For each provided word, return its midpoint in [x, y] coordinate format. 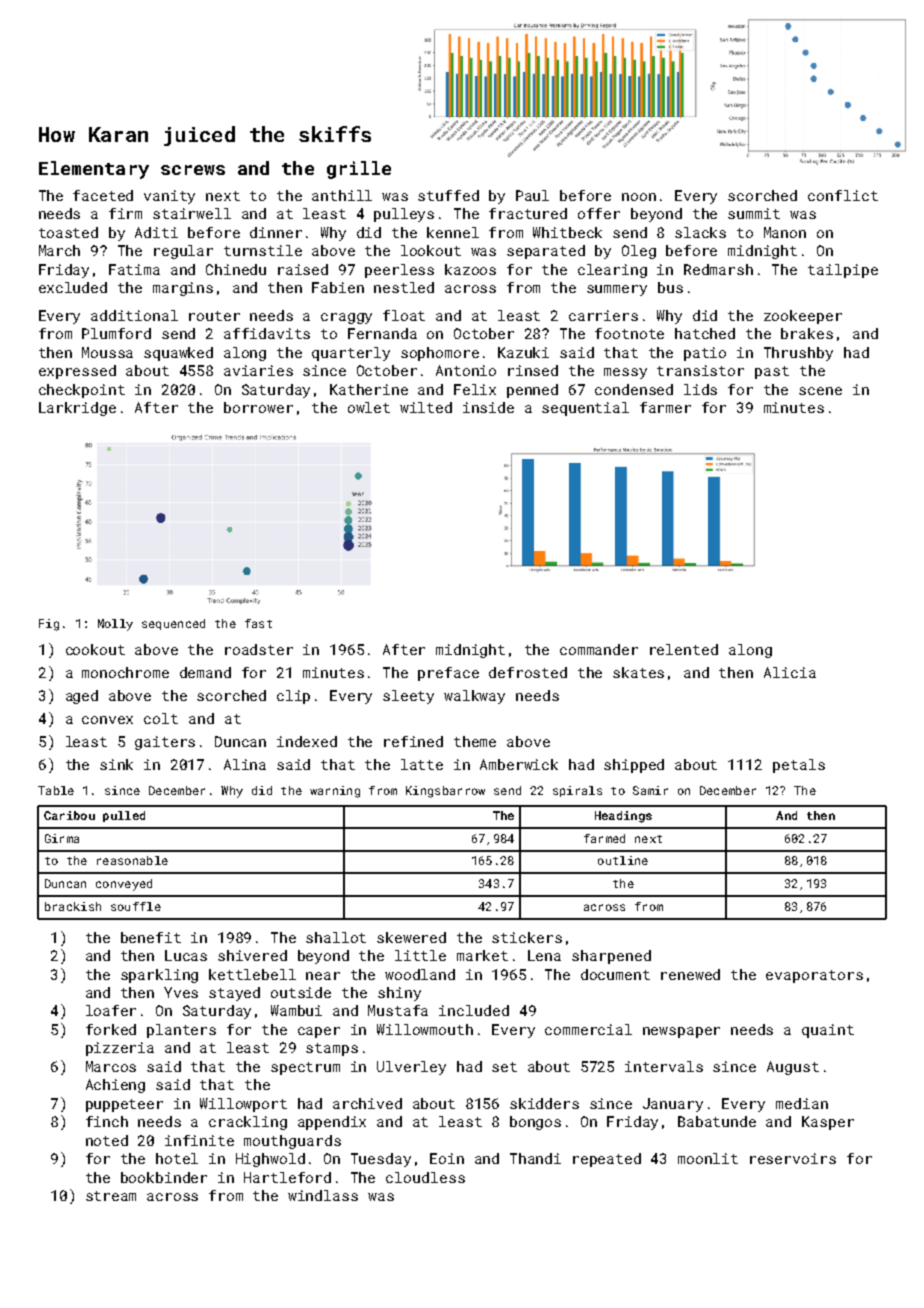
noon [639, 197]
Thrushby [798, 354]
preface [448, 674]
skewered [411, 937]
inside [488, 407]
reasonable [132, 860]
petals [799, 766]
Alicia [790, 672]
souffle [136, 906]
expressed [77, 372]
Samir [650, 790]
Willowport [243, 1105]
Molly [115, 625]
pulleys [404, 215]
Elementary [94, 170]
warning [335, 792]
